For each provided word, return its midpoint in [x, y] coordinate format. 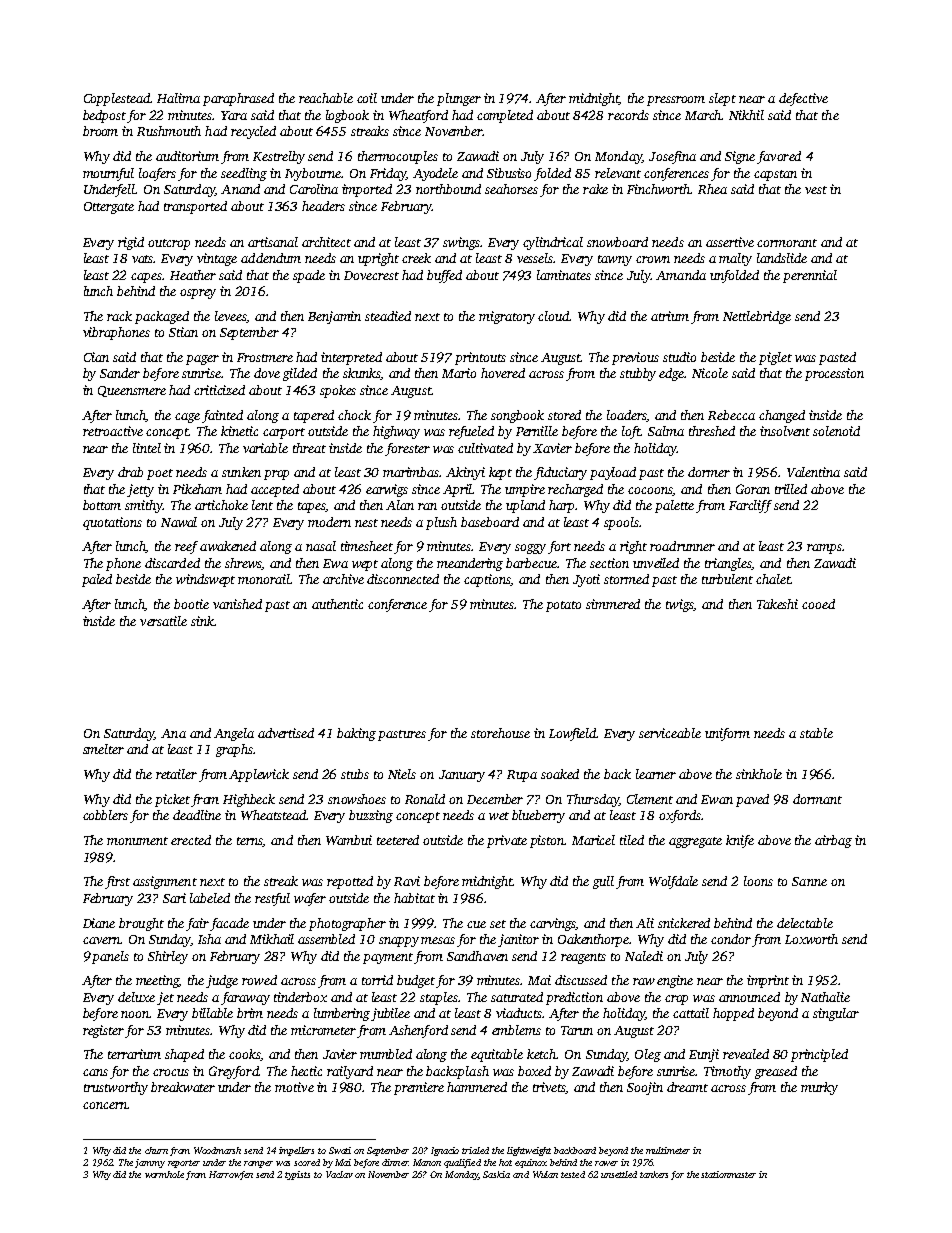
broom [100, 131]
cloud [554, 316]
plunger [459, 99]
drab [130, 472]
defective [803, 99]
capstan [775, 175]
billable [212, 1013]
